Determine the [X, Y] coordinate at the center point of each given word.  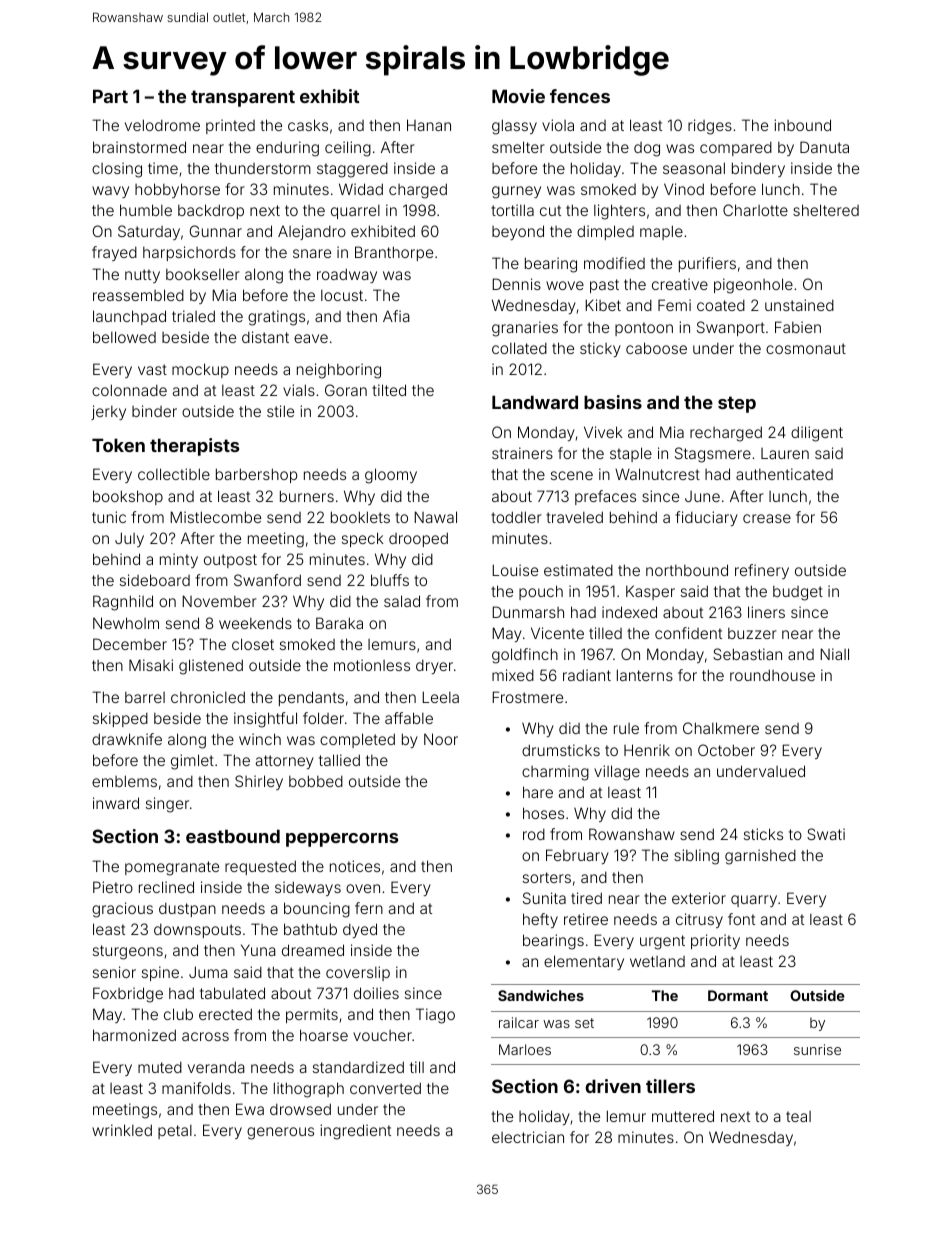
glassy [514, 127]
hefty [540, 920]
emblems [124, 781]
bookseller [203, 274]
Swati [826, 834]
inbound [802, 125]
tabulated [232, 993]
